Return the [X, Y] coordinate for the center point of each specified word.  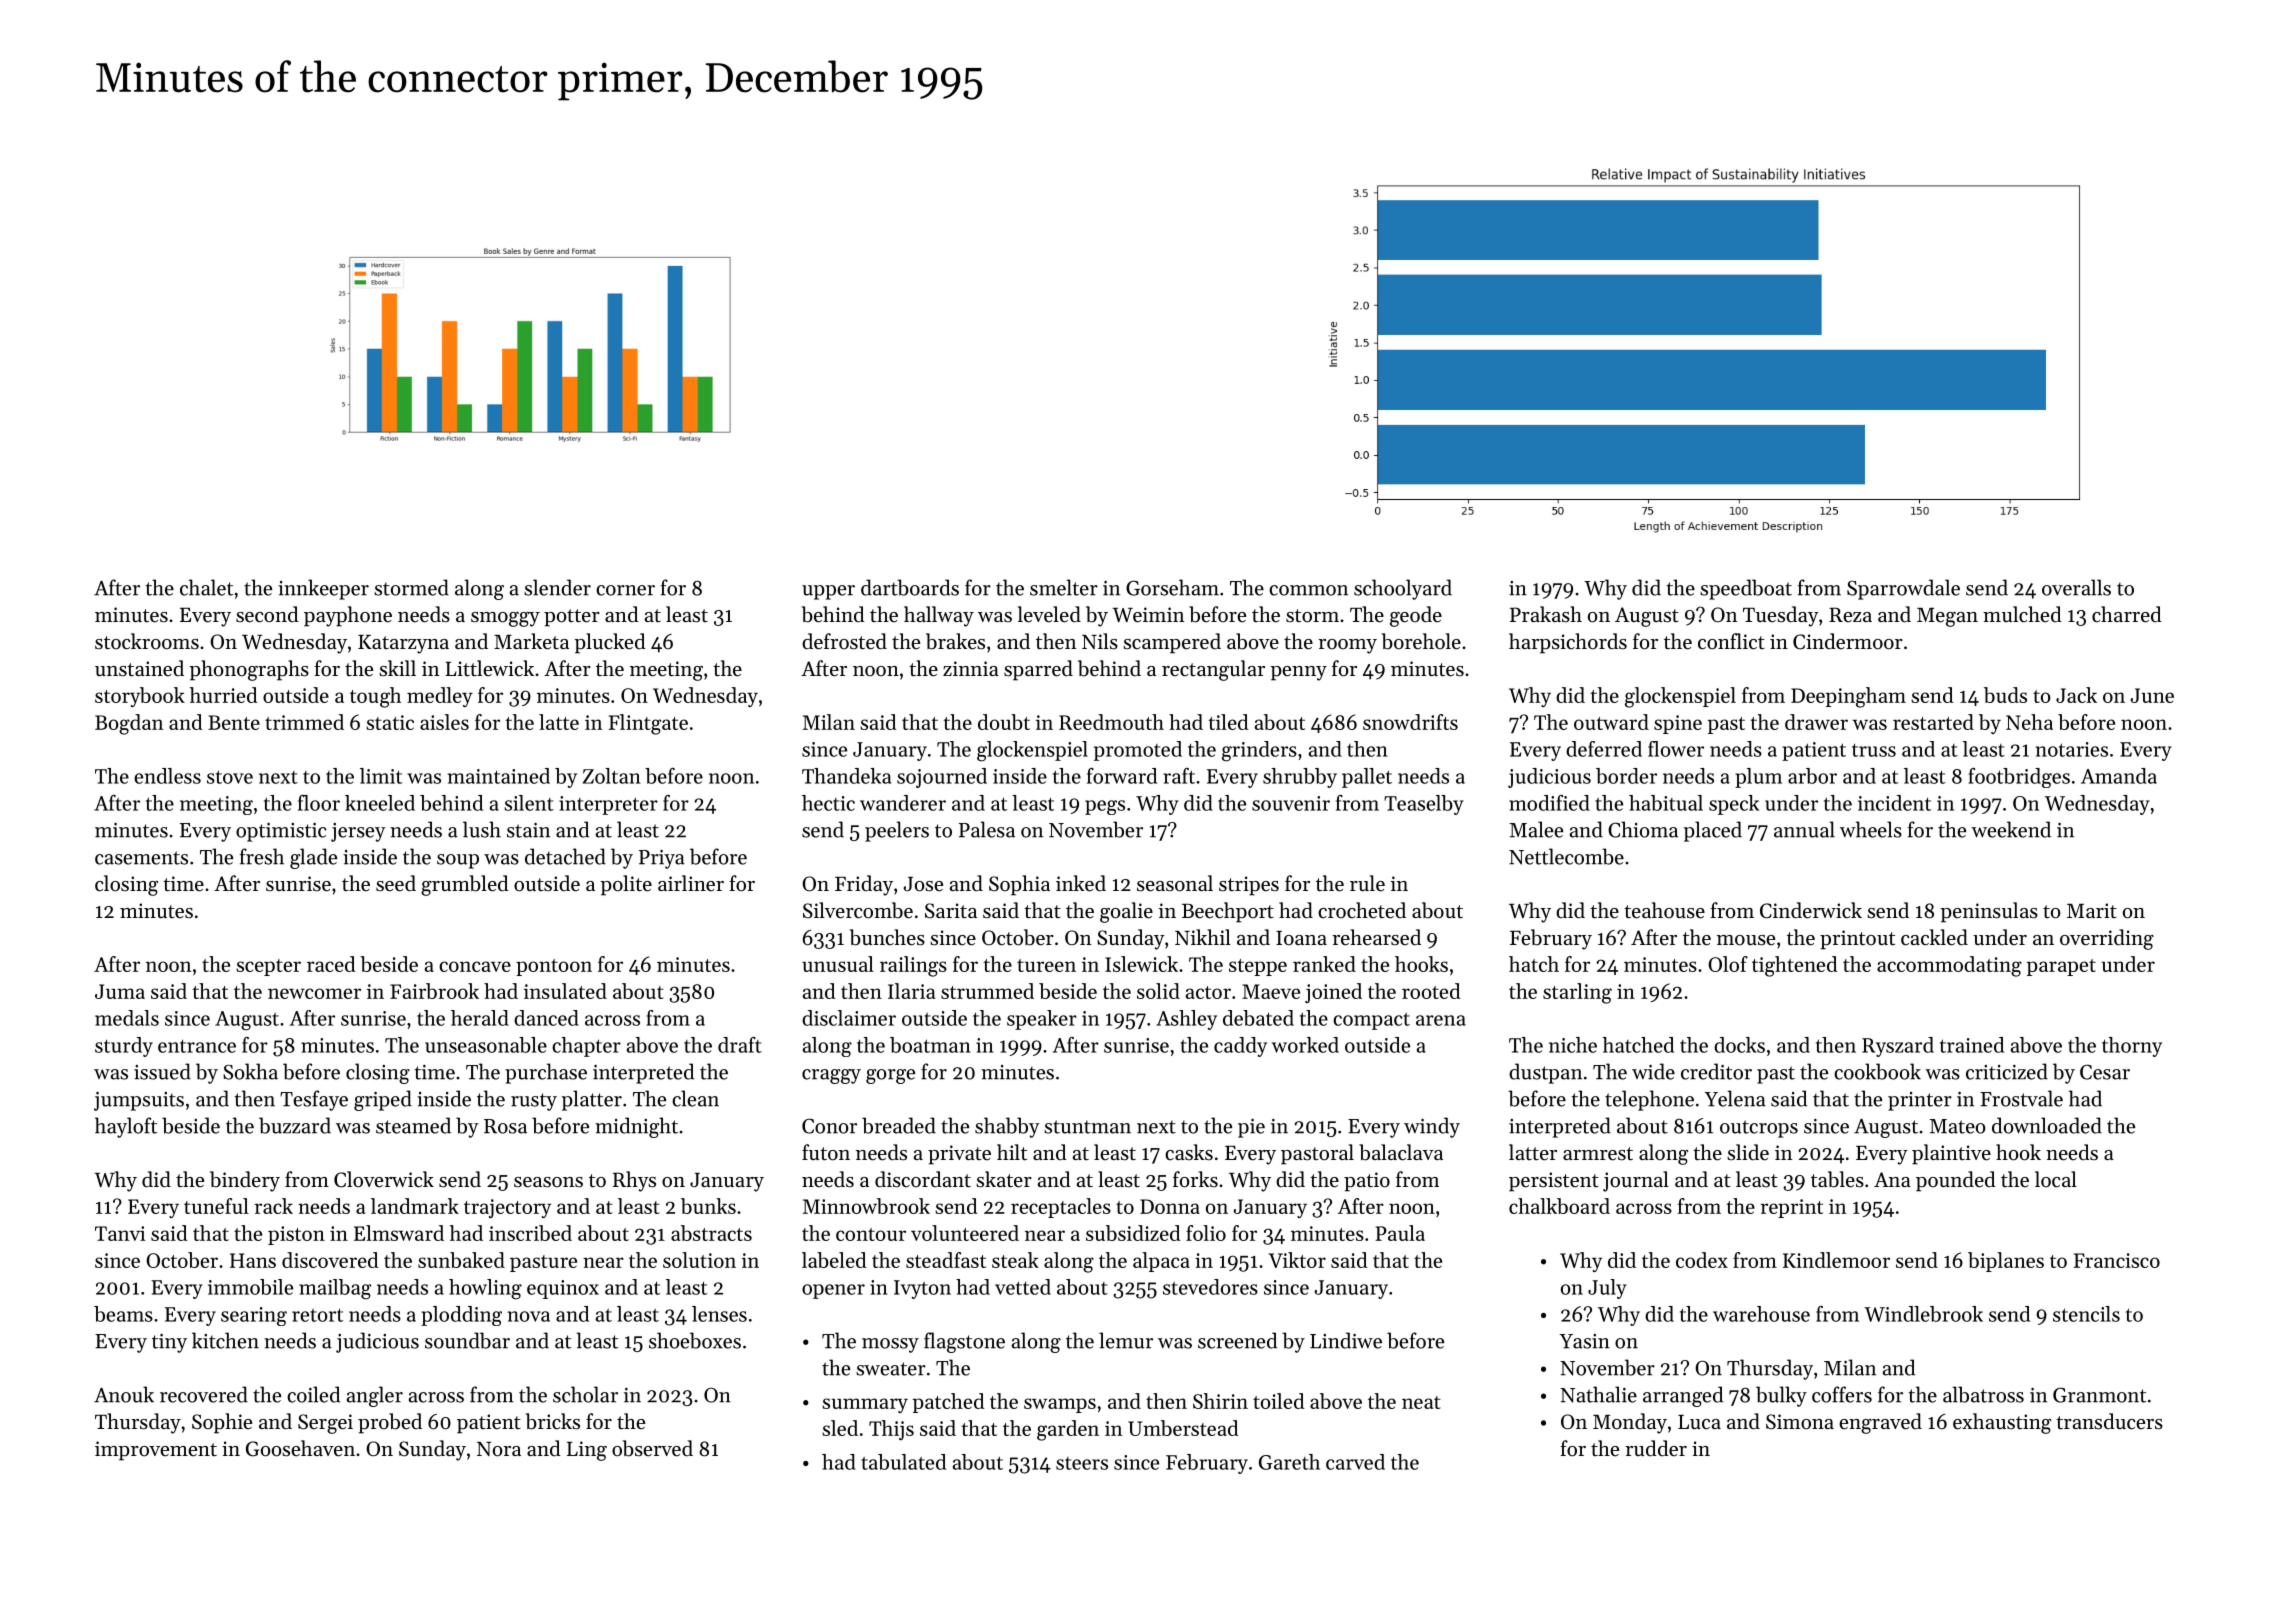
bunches [887, 937]
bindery [245, 1181]
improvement [156, 1451]
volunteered [965, 1233]
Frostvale [2021, 1098]
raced [331, 964]
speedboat [1746, 589]
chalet [206, 587]
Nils [1100, 641]
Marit [2092, 910]
